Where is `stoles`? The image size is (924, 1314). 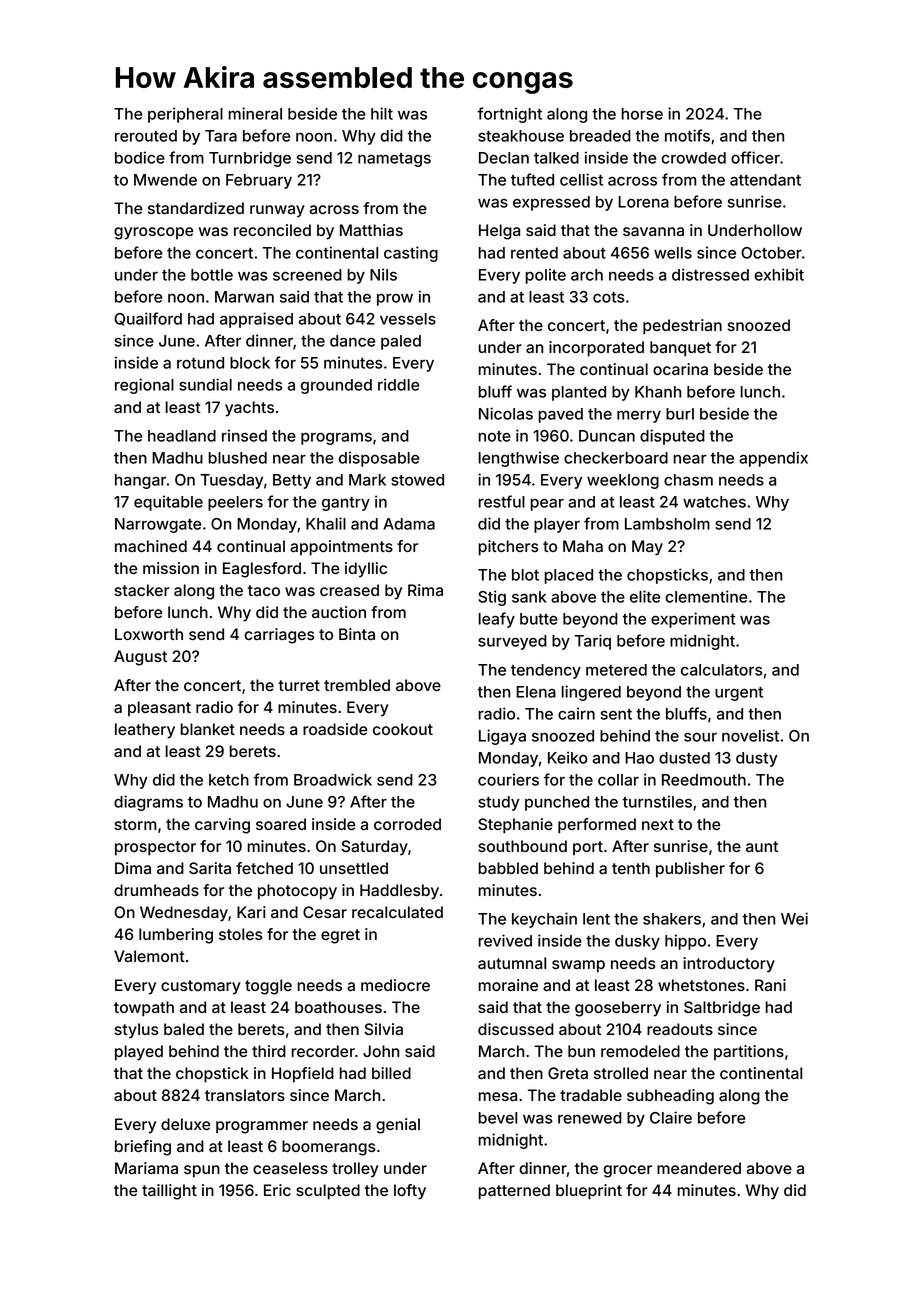
stoles is located at coordinates (241, 934).
